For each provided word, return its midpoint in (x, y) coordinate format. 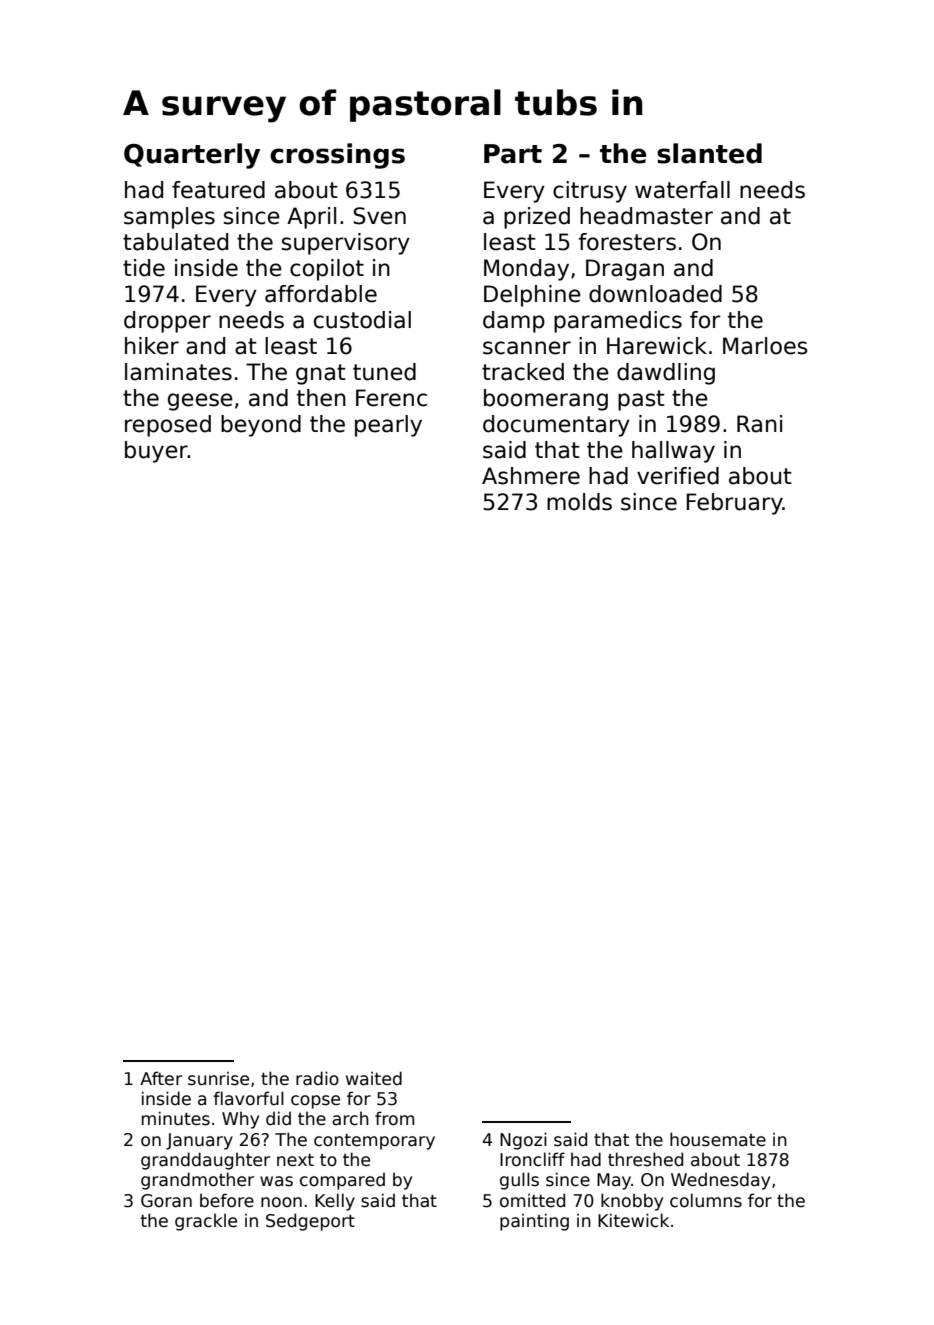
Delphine (532, 296)
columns (706, 1200)
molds (579, 502)
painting (534, 1222)
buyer (156, 452)
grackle (206, 1222)
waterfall (682, 190)
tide (144, 268)
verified (678, 476)
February (735, 504)
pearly (388, 426)
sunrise (218, 1078)
